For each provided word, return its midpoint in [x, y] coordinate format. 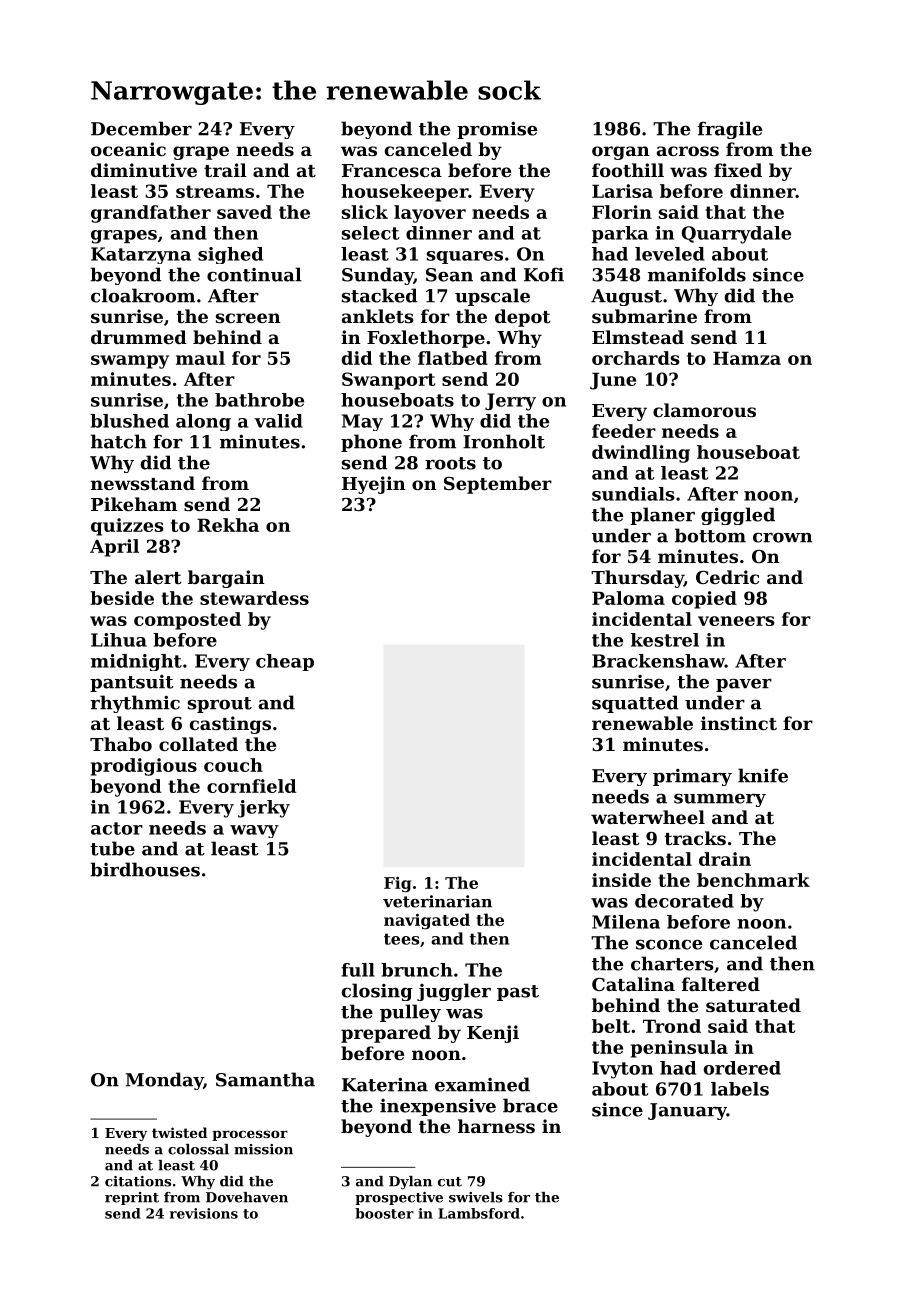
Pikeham [134, 504]
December [141, 128]
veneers [736, 621]
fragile [730, 130]
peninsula [679, 1049]
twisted [179, 1132]
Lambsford [479, 1213]
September [498, 485]
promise [497, 130]
